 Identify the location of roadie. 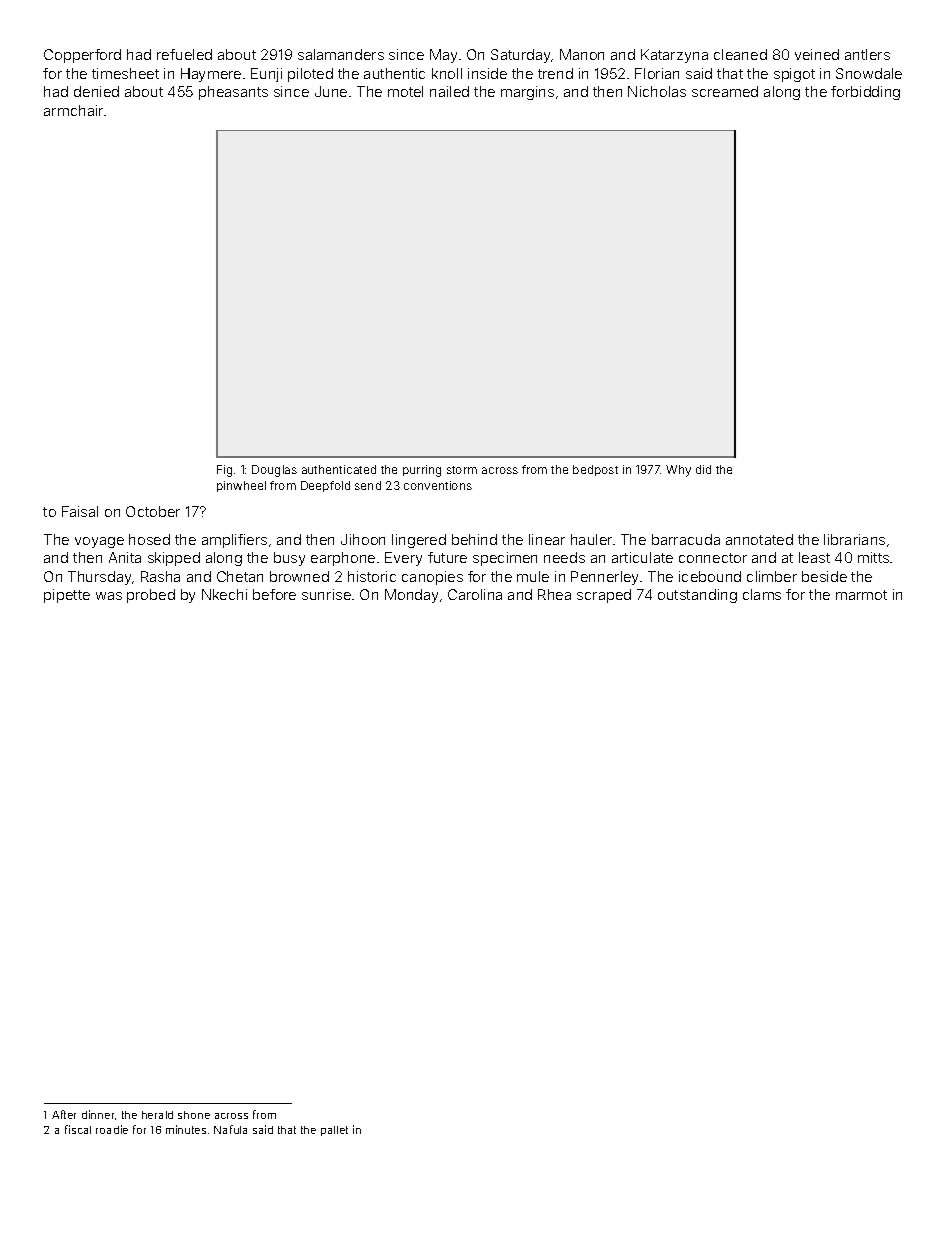
(112, 1129).
